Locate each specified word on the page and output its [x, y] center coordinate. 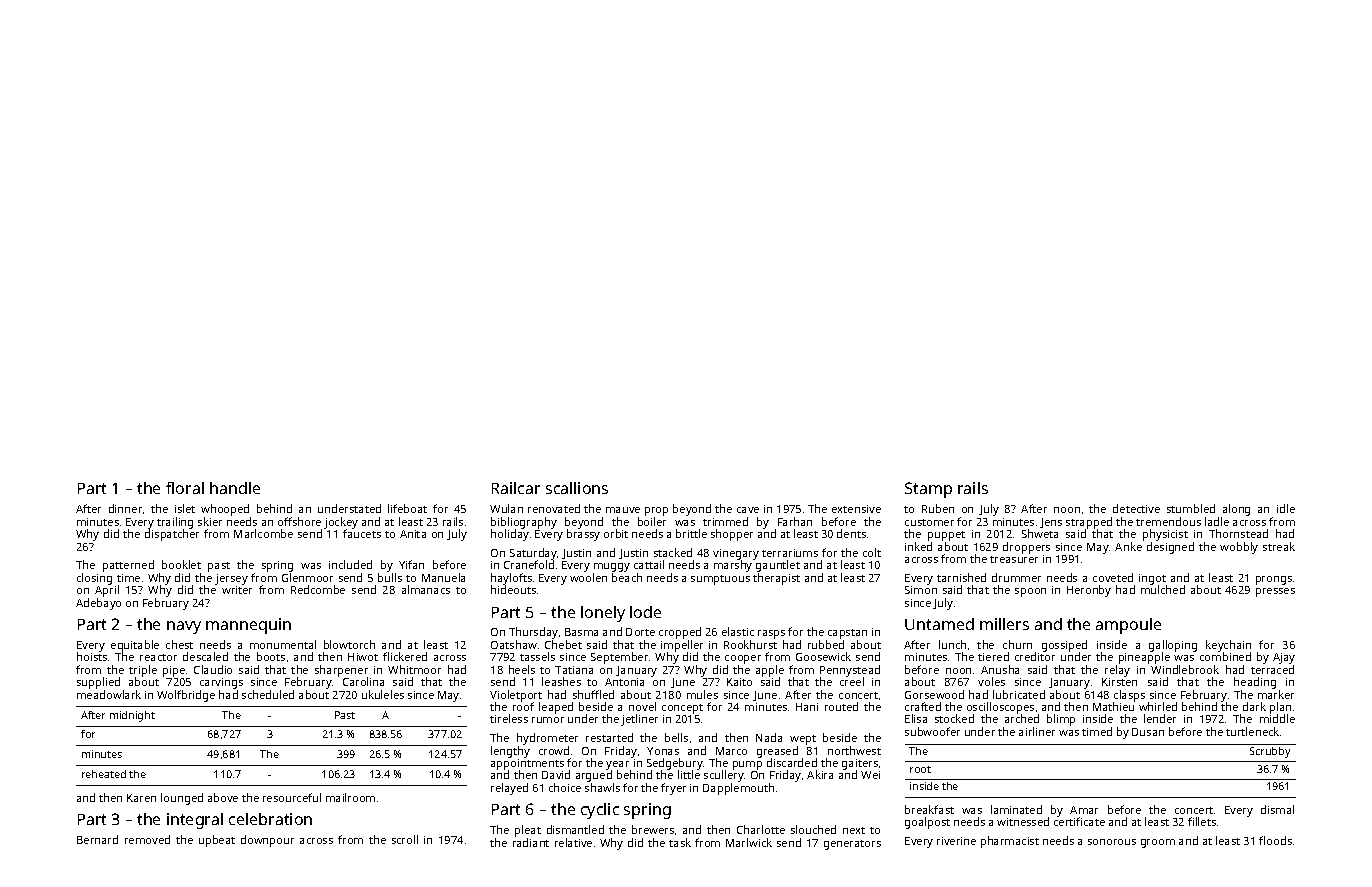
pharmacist [1010, 842]
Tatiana [574, 670]
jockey [341, 523]
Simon [921, 590]
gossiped [1064, 646]
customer [929, 522]
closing [94, 579]
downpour [267, 841]
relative [573, 842]
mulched [1163, 589]
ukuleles [383, 694]
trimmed [725, 521]
